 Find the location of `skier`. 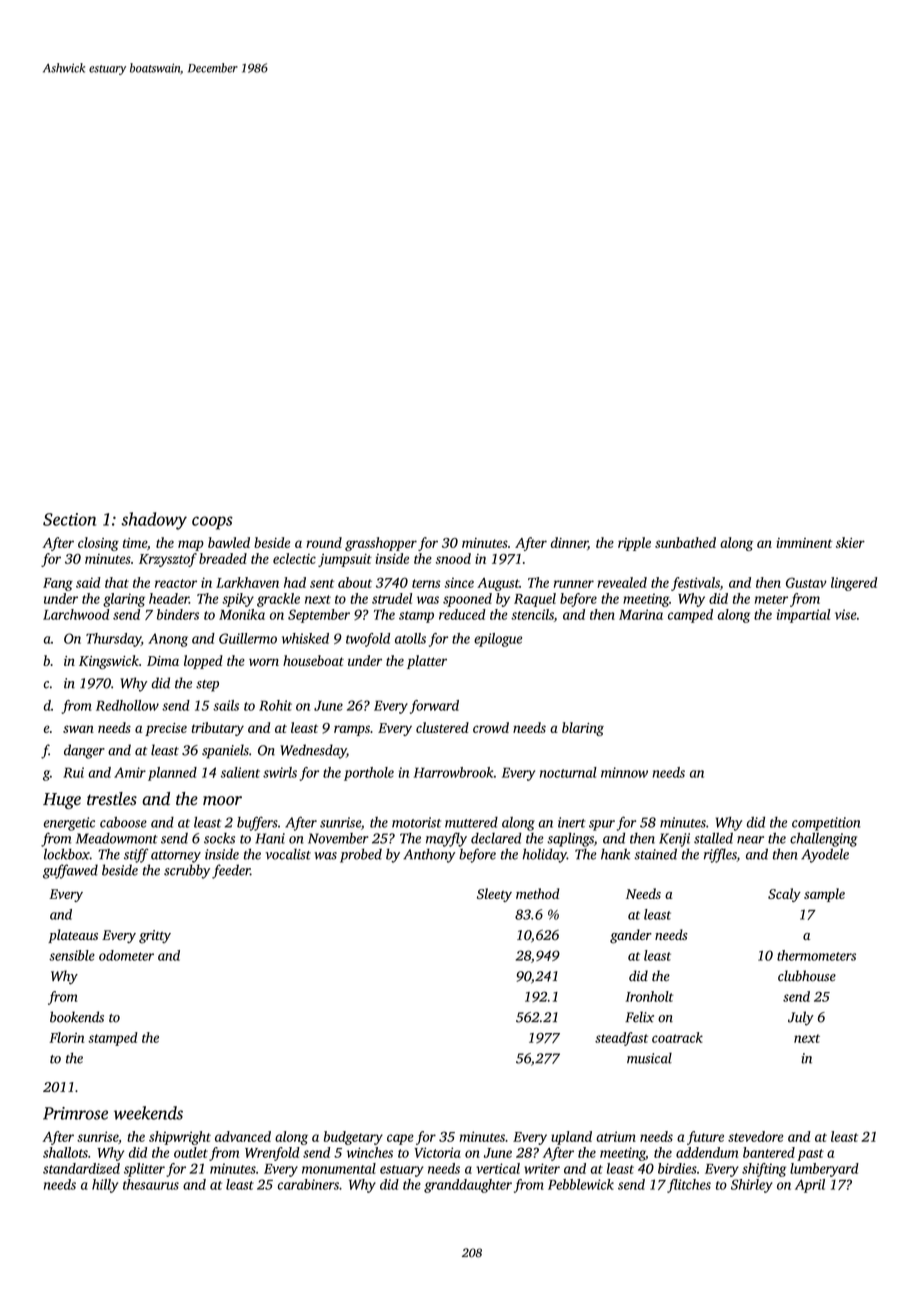

skier is located at coordinates (850, 542).
